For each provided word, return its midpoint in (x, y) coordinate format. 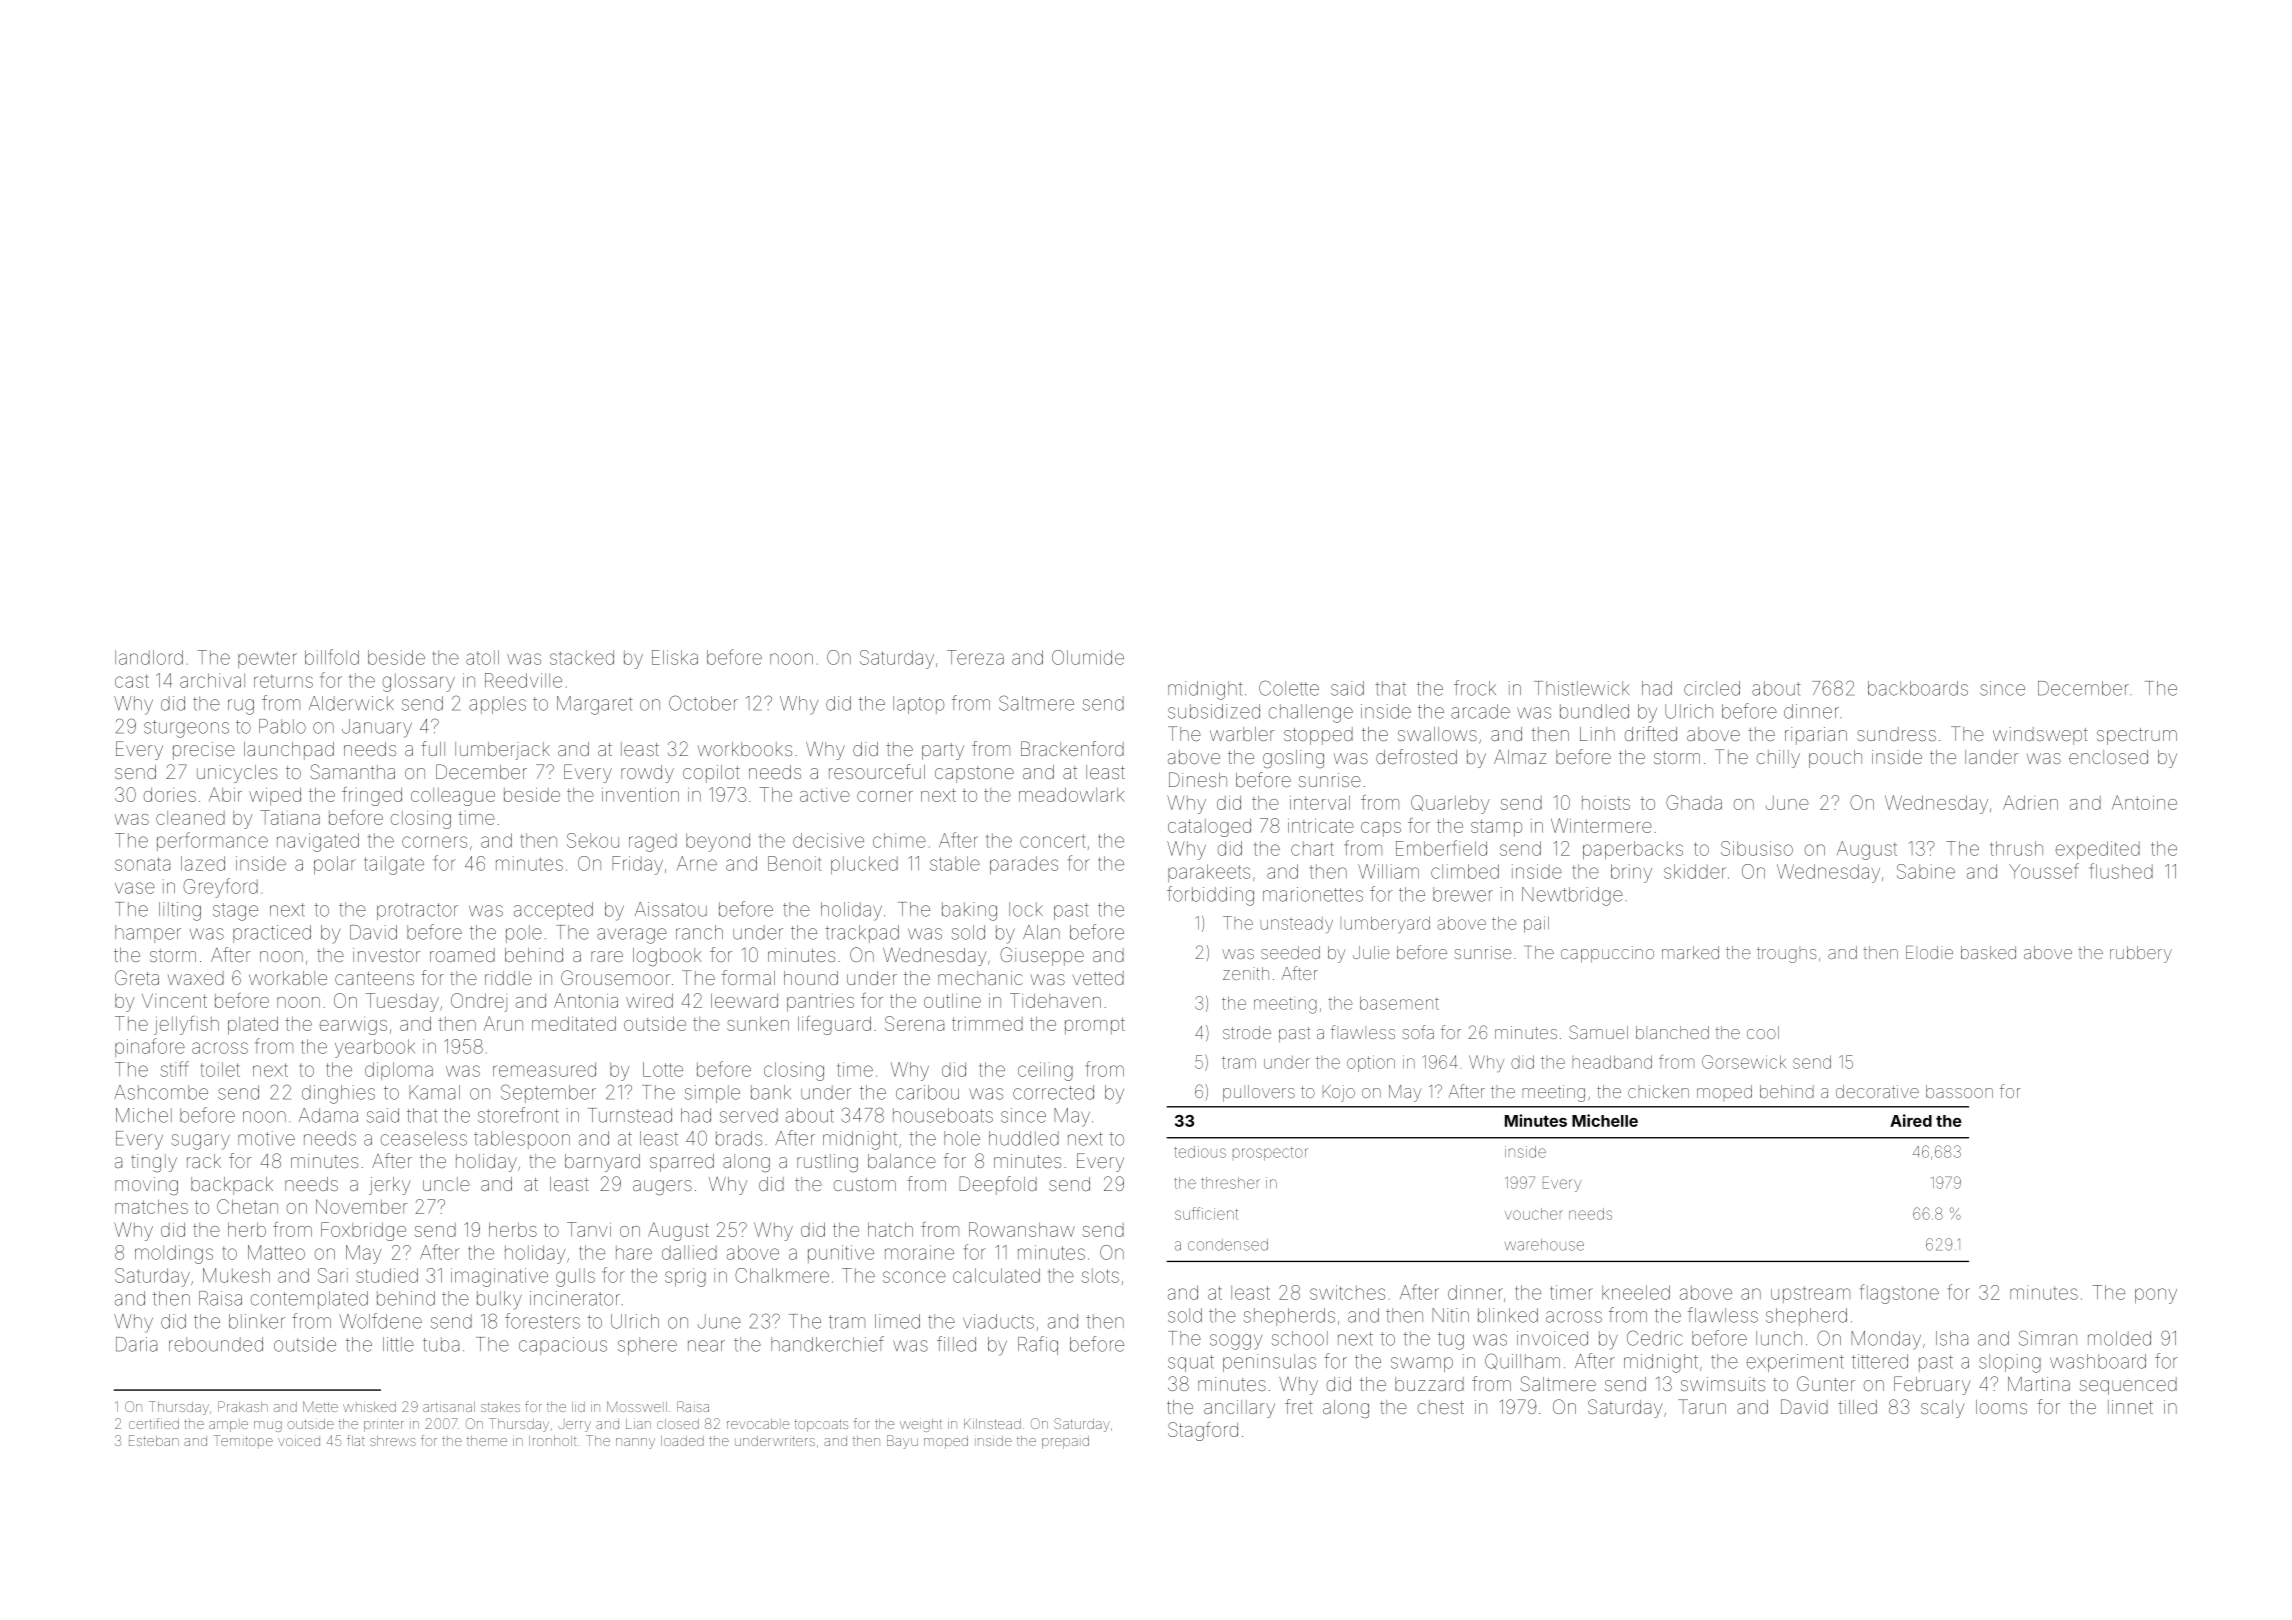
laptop (918, 705)
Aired (1911, 1120)
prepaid (1065, 1442)
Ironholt (552, 1441)
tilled (1857, 1407)
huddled (1024, 1138)
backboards (1918, 688)
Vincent (174, 1000)
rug (241, 707)
